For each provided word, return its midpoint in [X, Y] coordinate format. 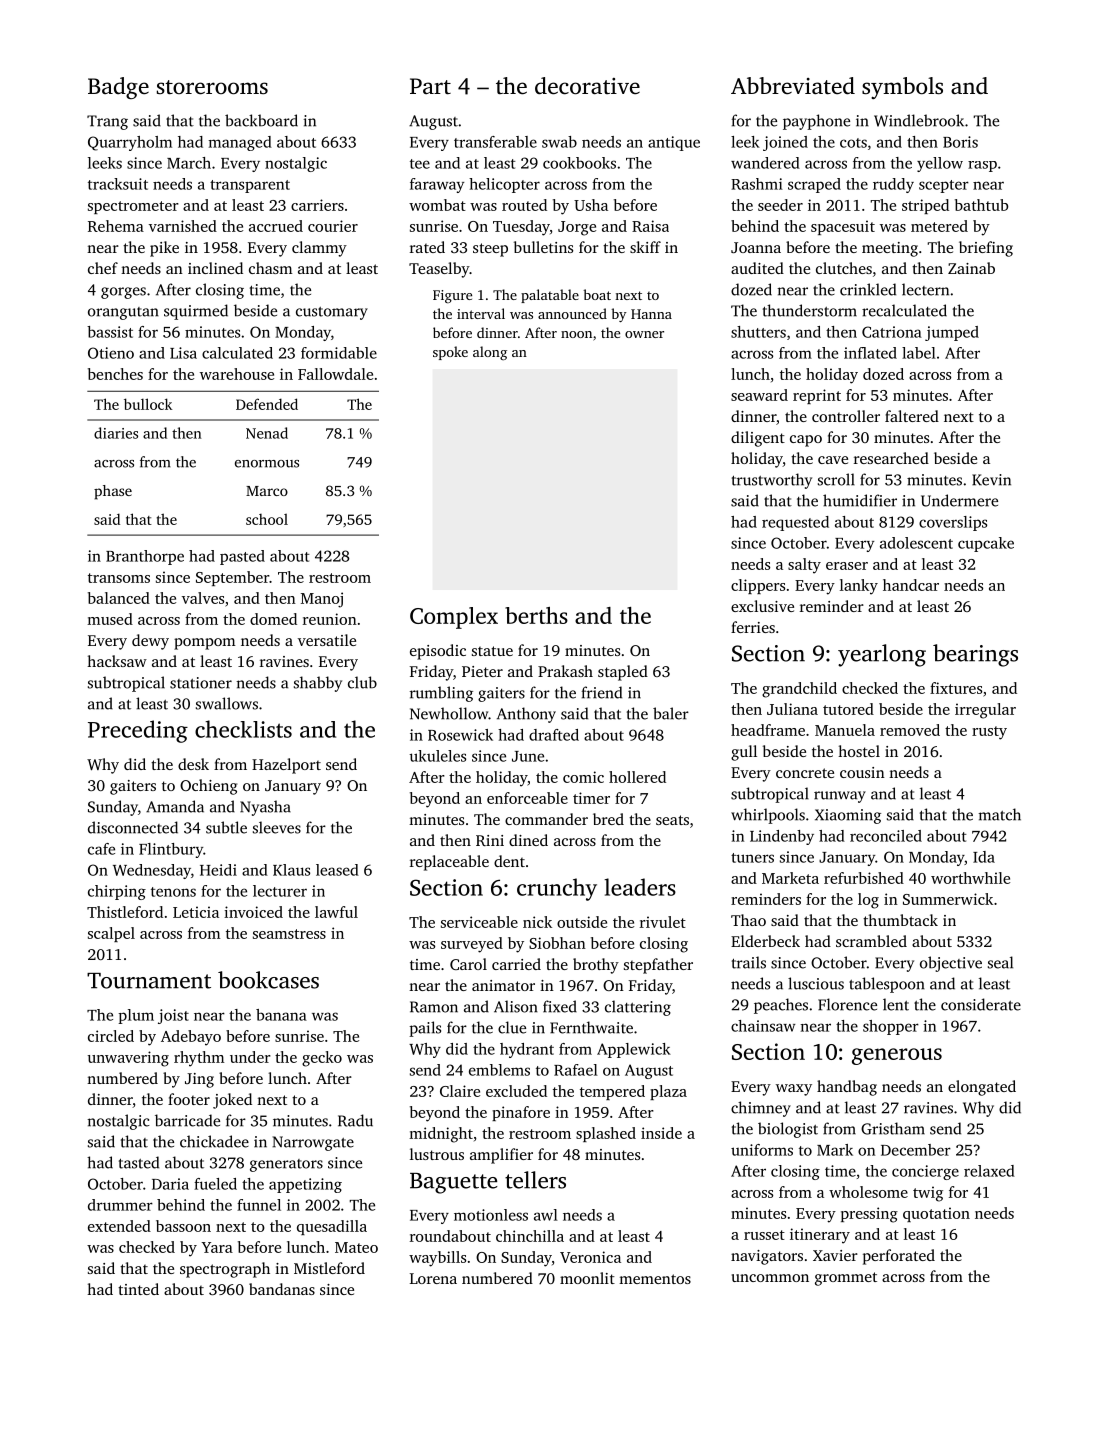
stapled [623, 673]
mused [110, 619]
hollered [637, 777]
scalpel [111, 934]
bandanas [282, 1289]
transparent [250, 186]
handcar [911, 585]
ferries [753, 627]
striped [925, 206]
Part [430, 86]
